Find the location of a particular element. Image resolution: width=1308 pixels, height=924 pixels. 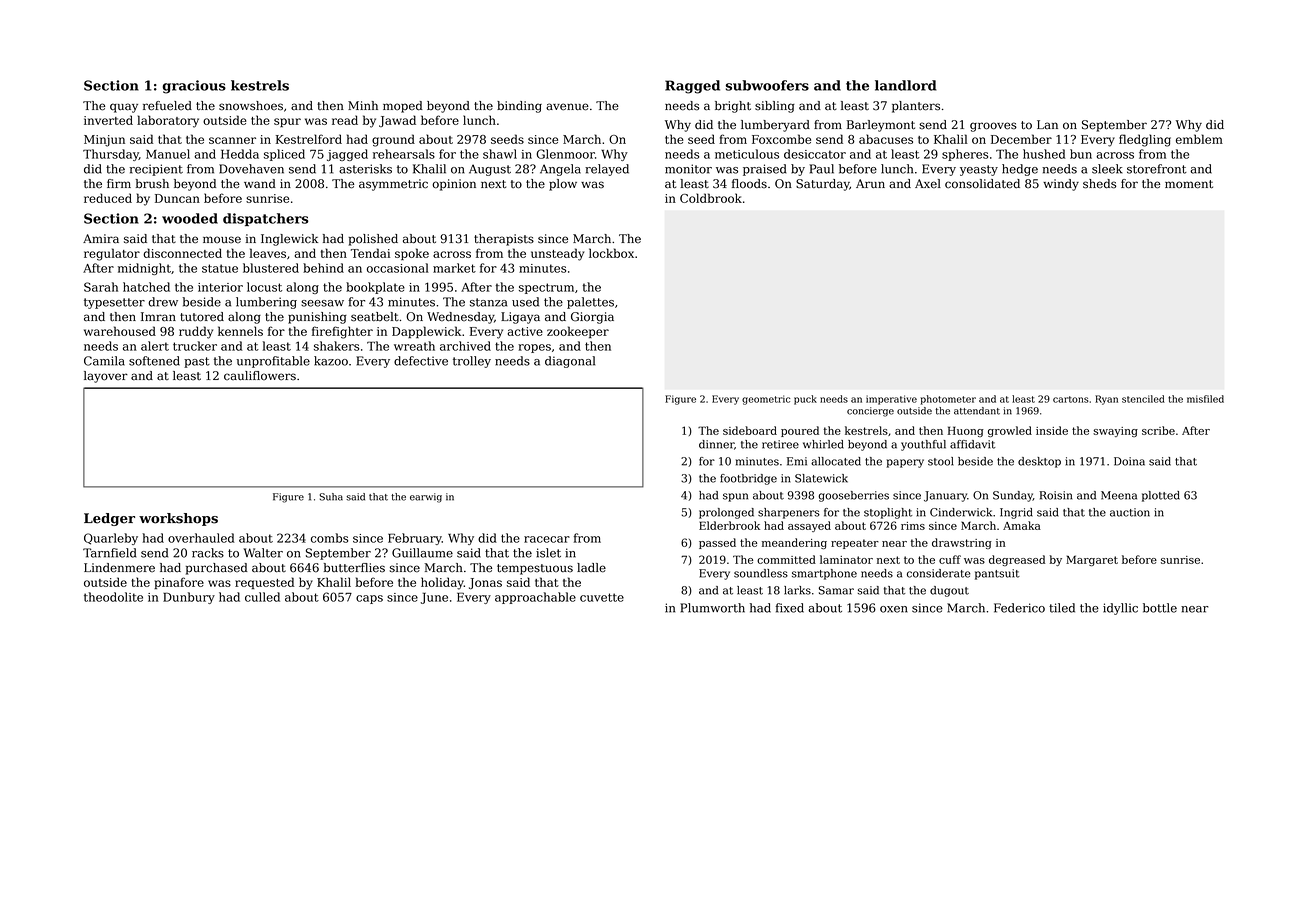

Ryan is located at coordinates (1106, 400).
